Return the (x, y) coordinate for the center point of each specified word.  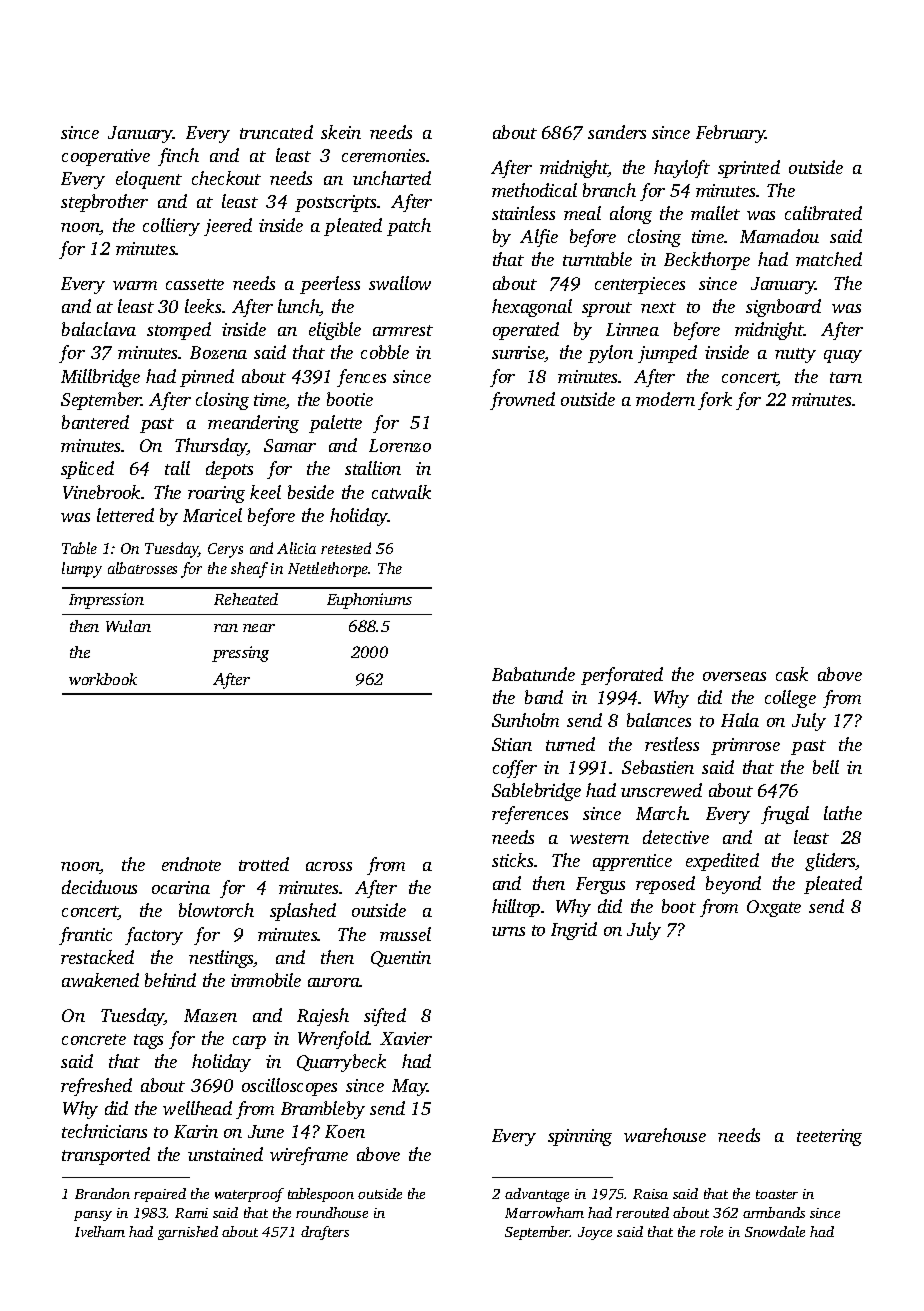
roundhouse (332, 1212)
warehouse (665, 1135)
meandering (253, 424)
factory (154, 936)
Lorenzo (400, 445)
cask (792, 674)
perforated (622, 676)
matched (829, 259)
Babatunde (533, 674)
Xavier (406, 1038)
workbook (103, 679)
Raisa (650, 1194)
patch (409, 227)
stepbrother (104, 203)
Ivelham (100, 1231)
